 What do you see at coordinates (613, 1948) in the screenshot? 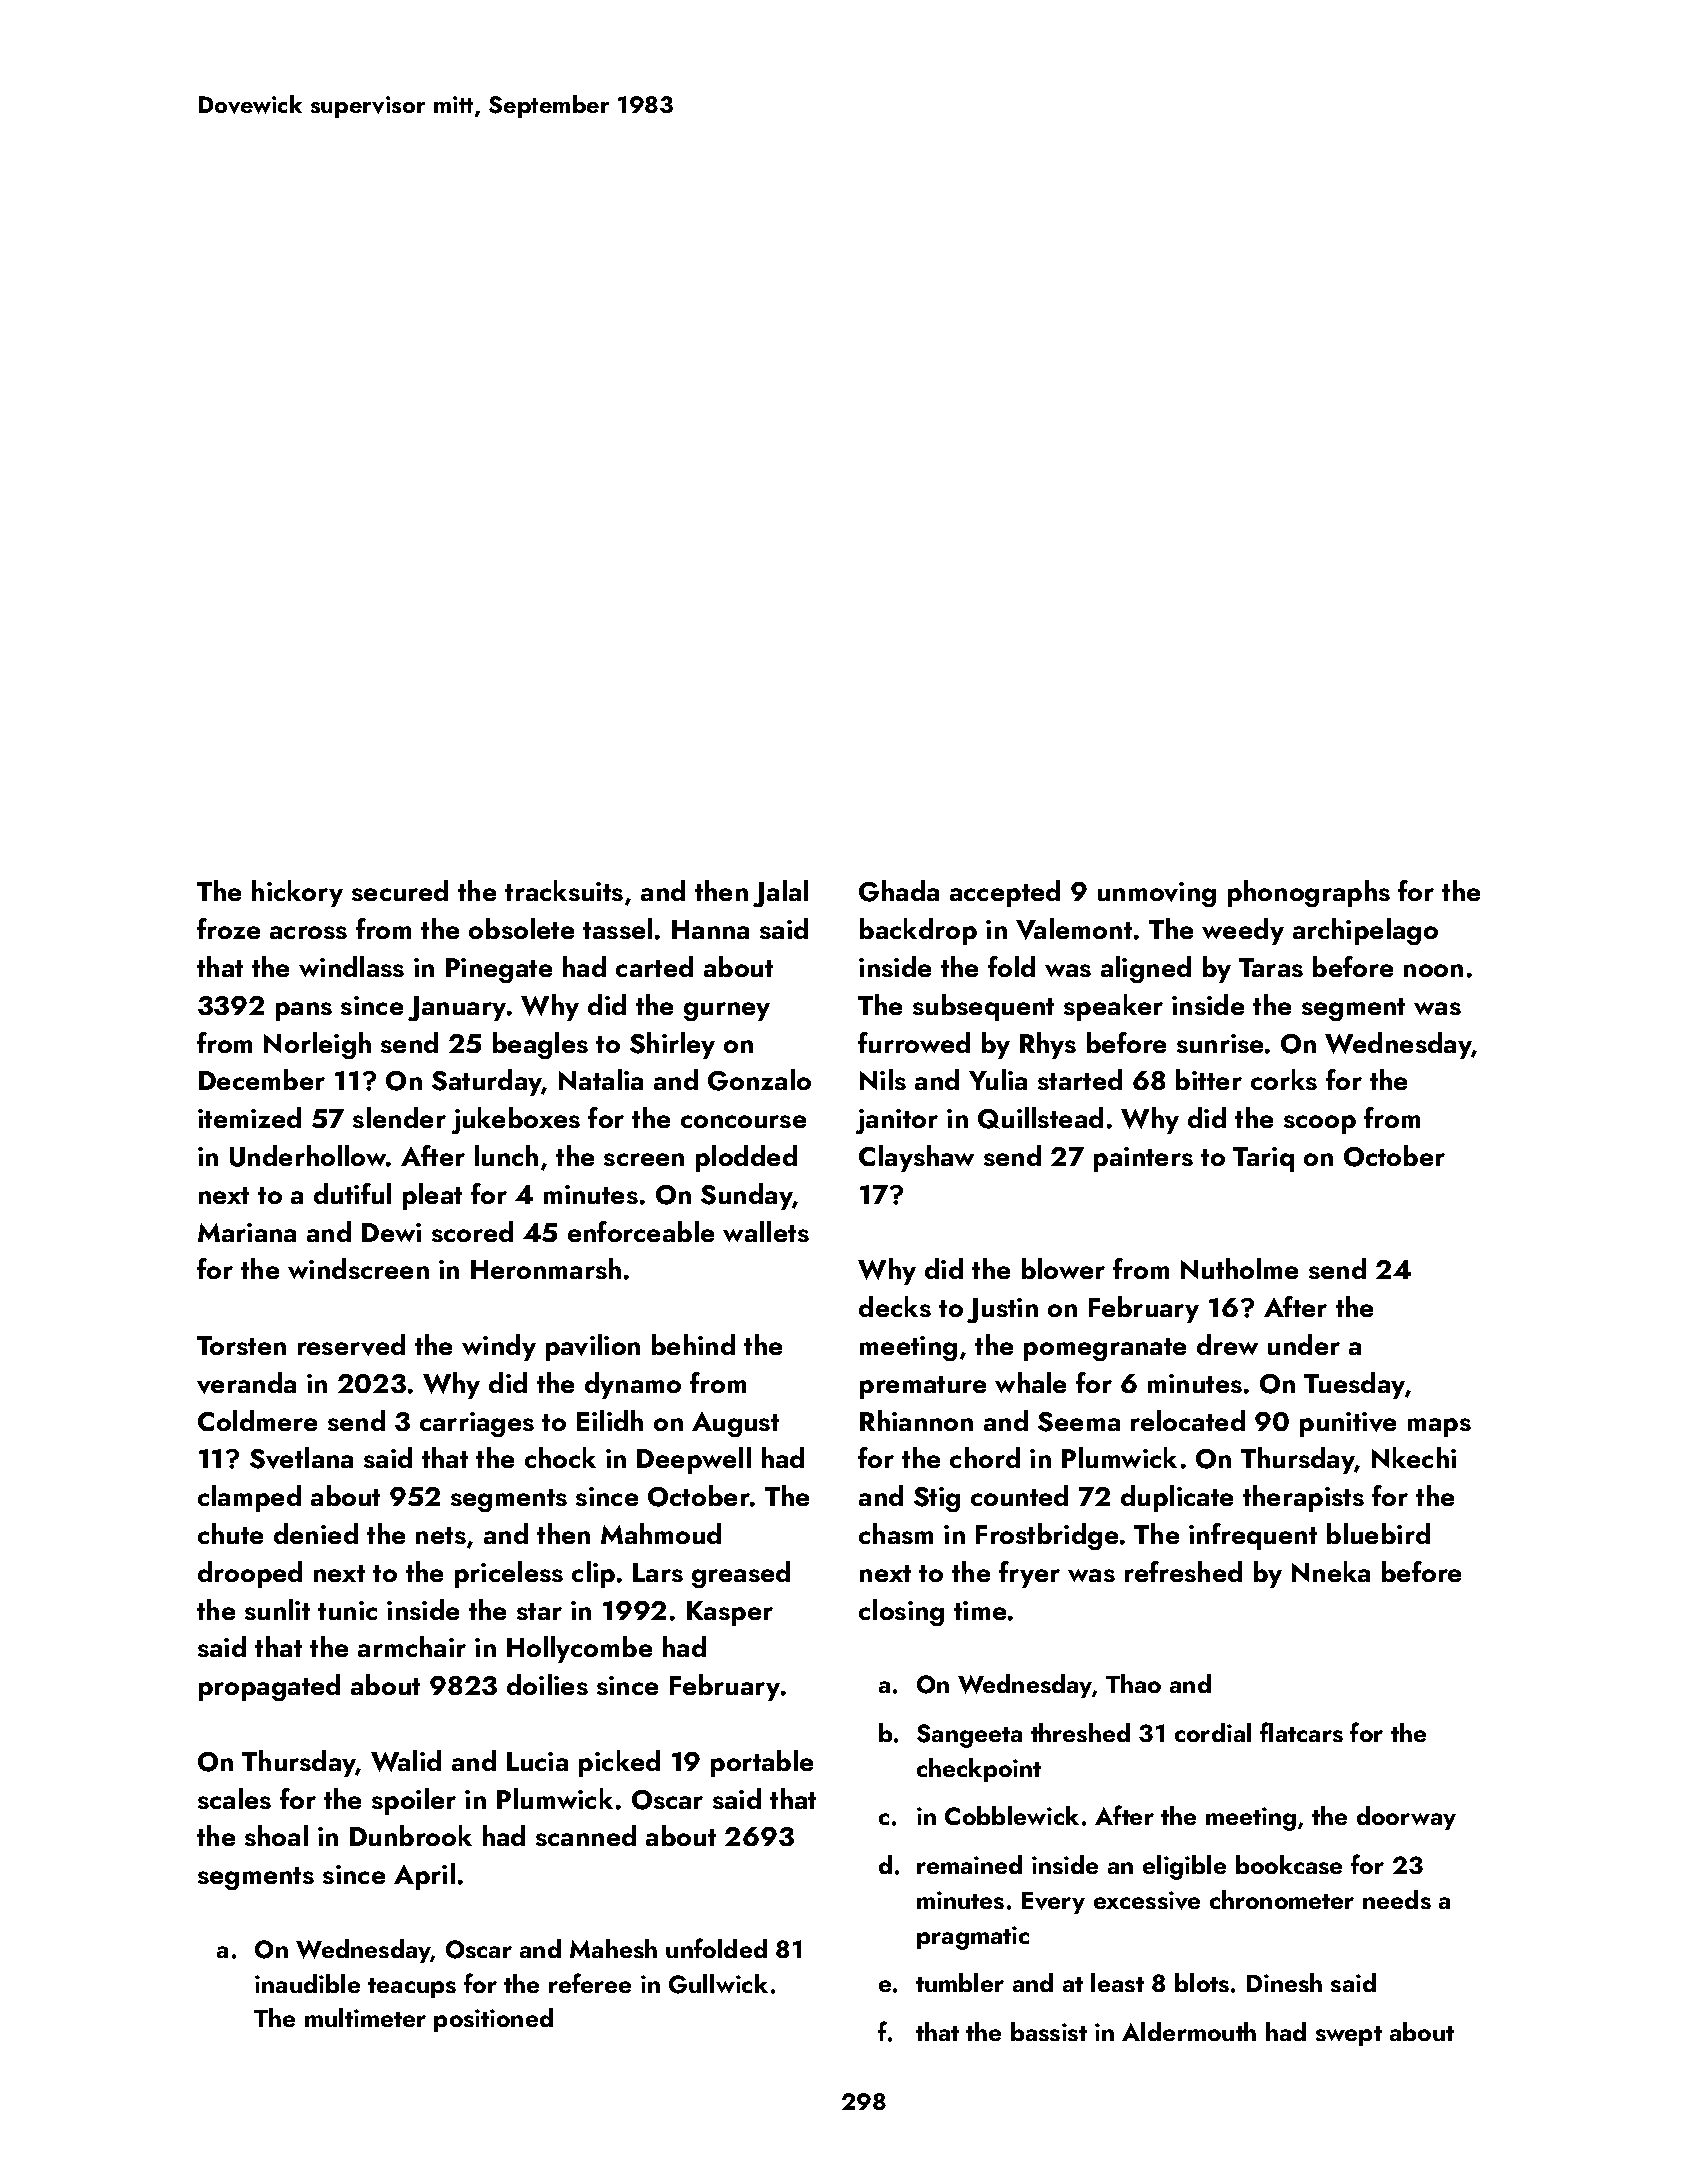
I see `Mahesh` at bounding box center [613, 1948].
